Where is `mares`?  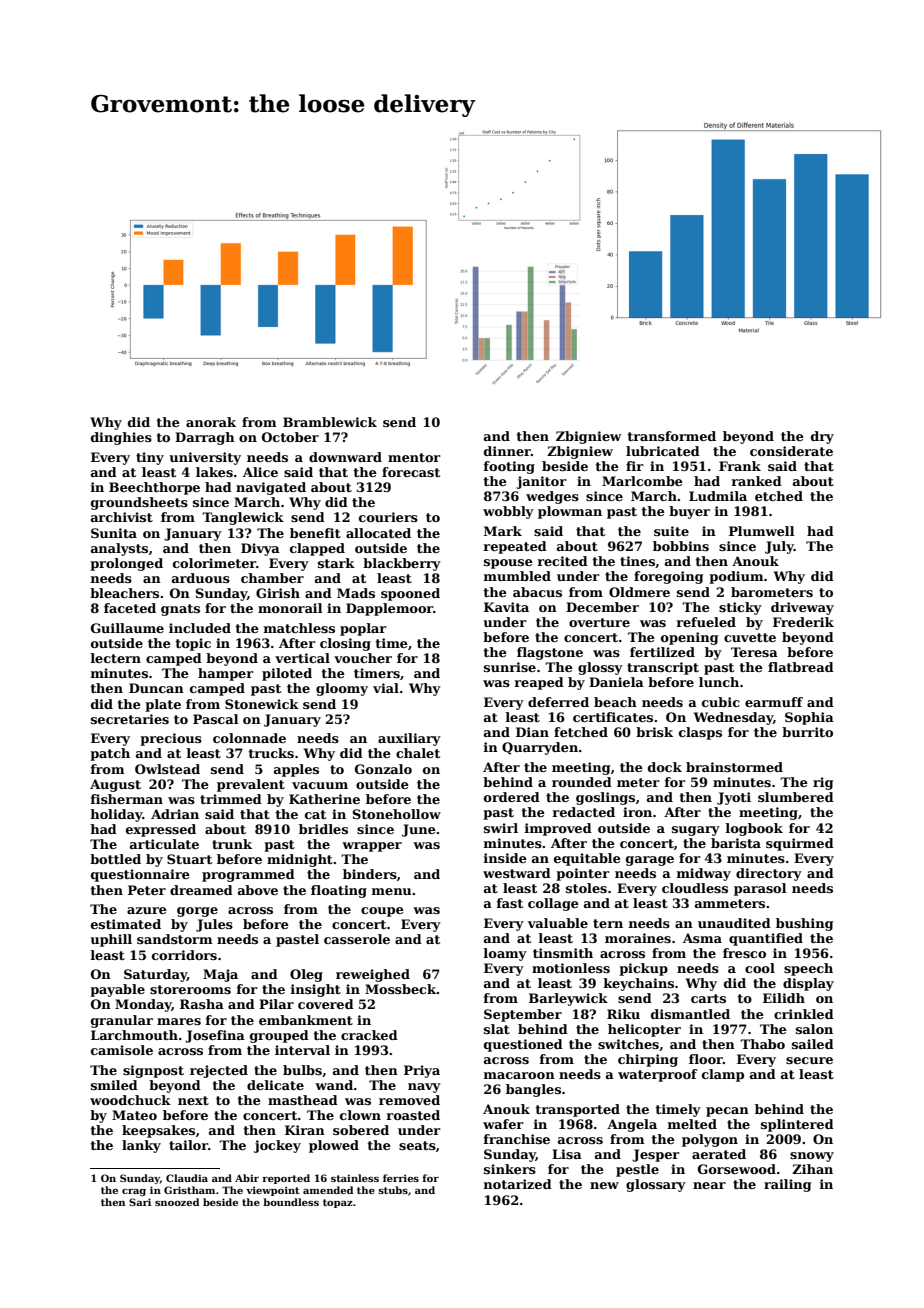 mares is located at coordinates (179, 1021).
